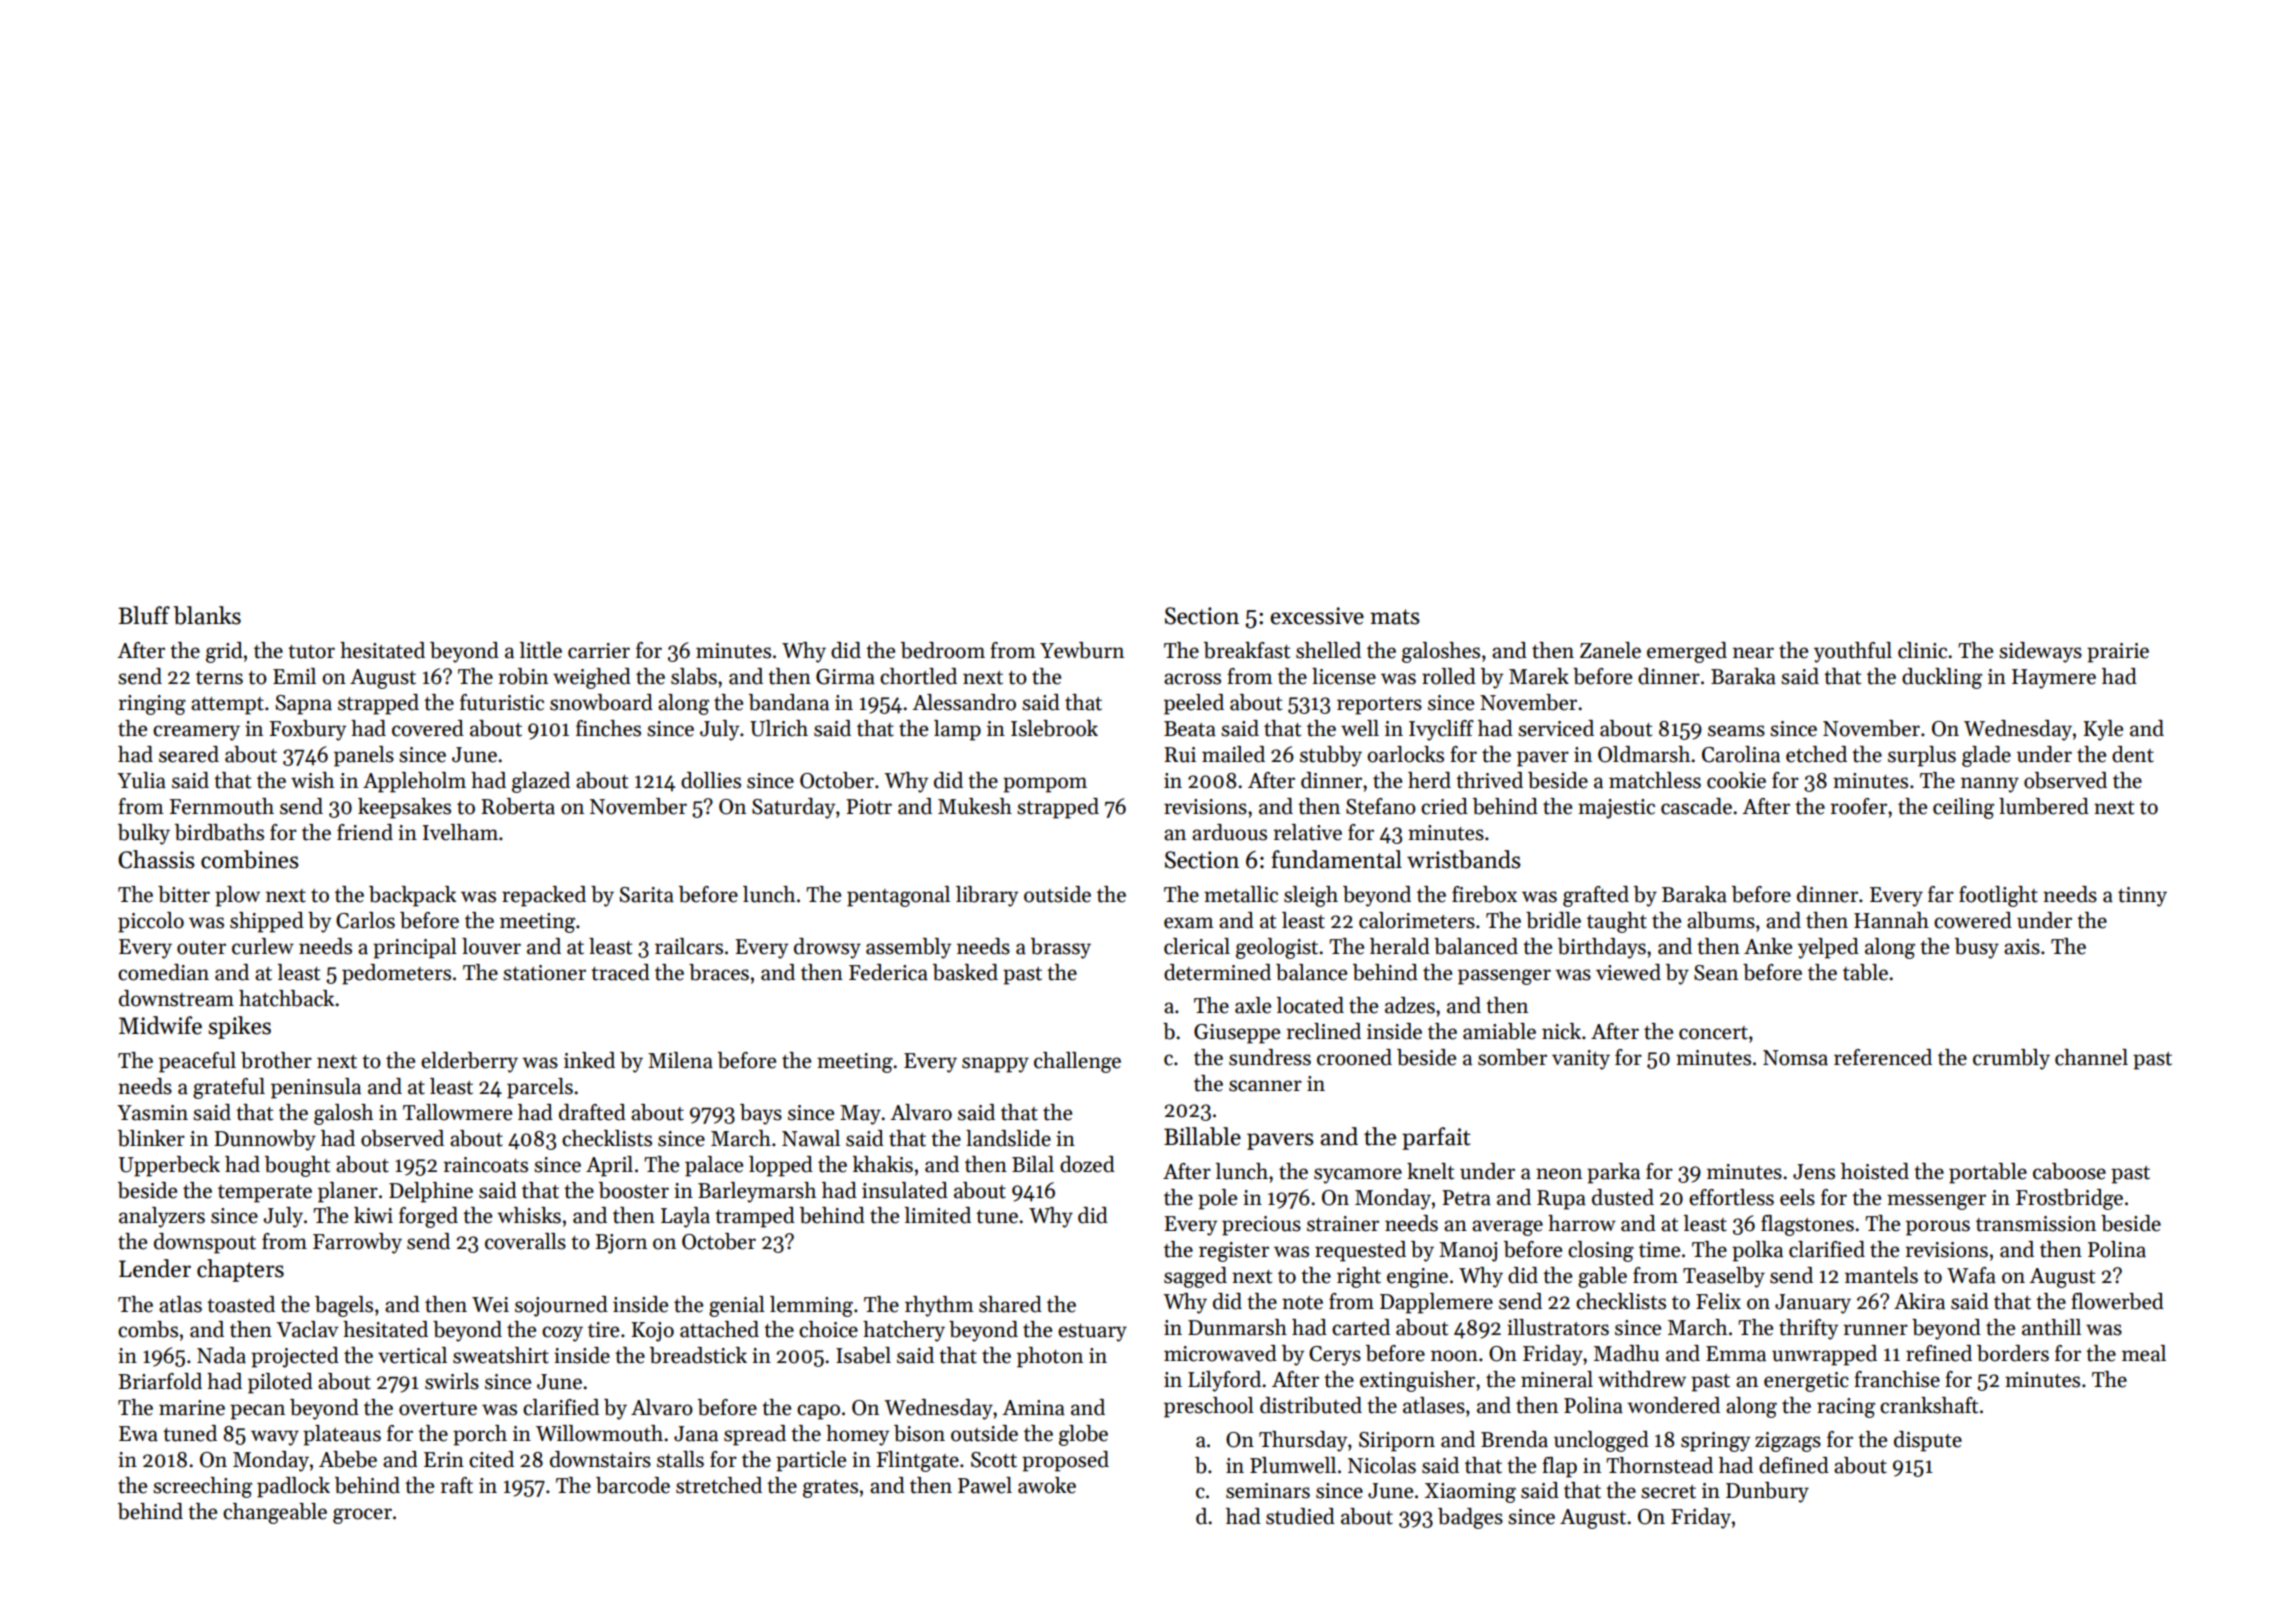  Describe the element at coordinates (1395, 617) in the screenshot. I see `mats` at that location.
